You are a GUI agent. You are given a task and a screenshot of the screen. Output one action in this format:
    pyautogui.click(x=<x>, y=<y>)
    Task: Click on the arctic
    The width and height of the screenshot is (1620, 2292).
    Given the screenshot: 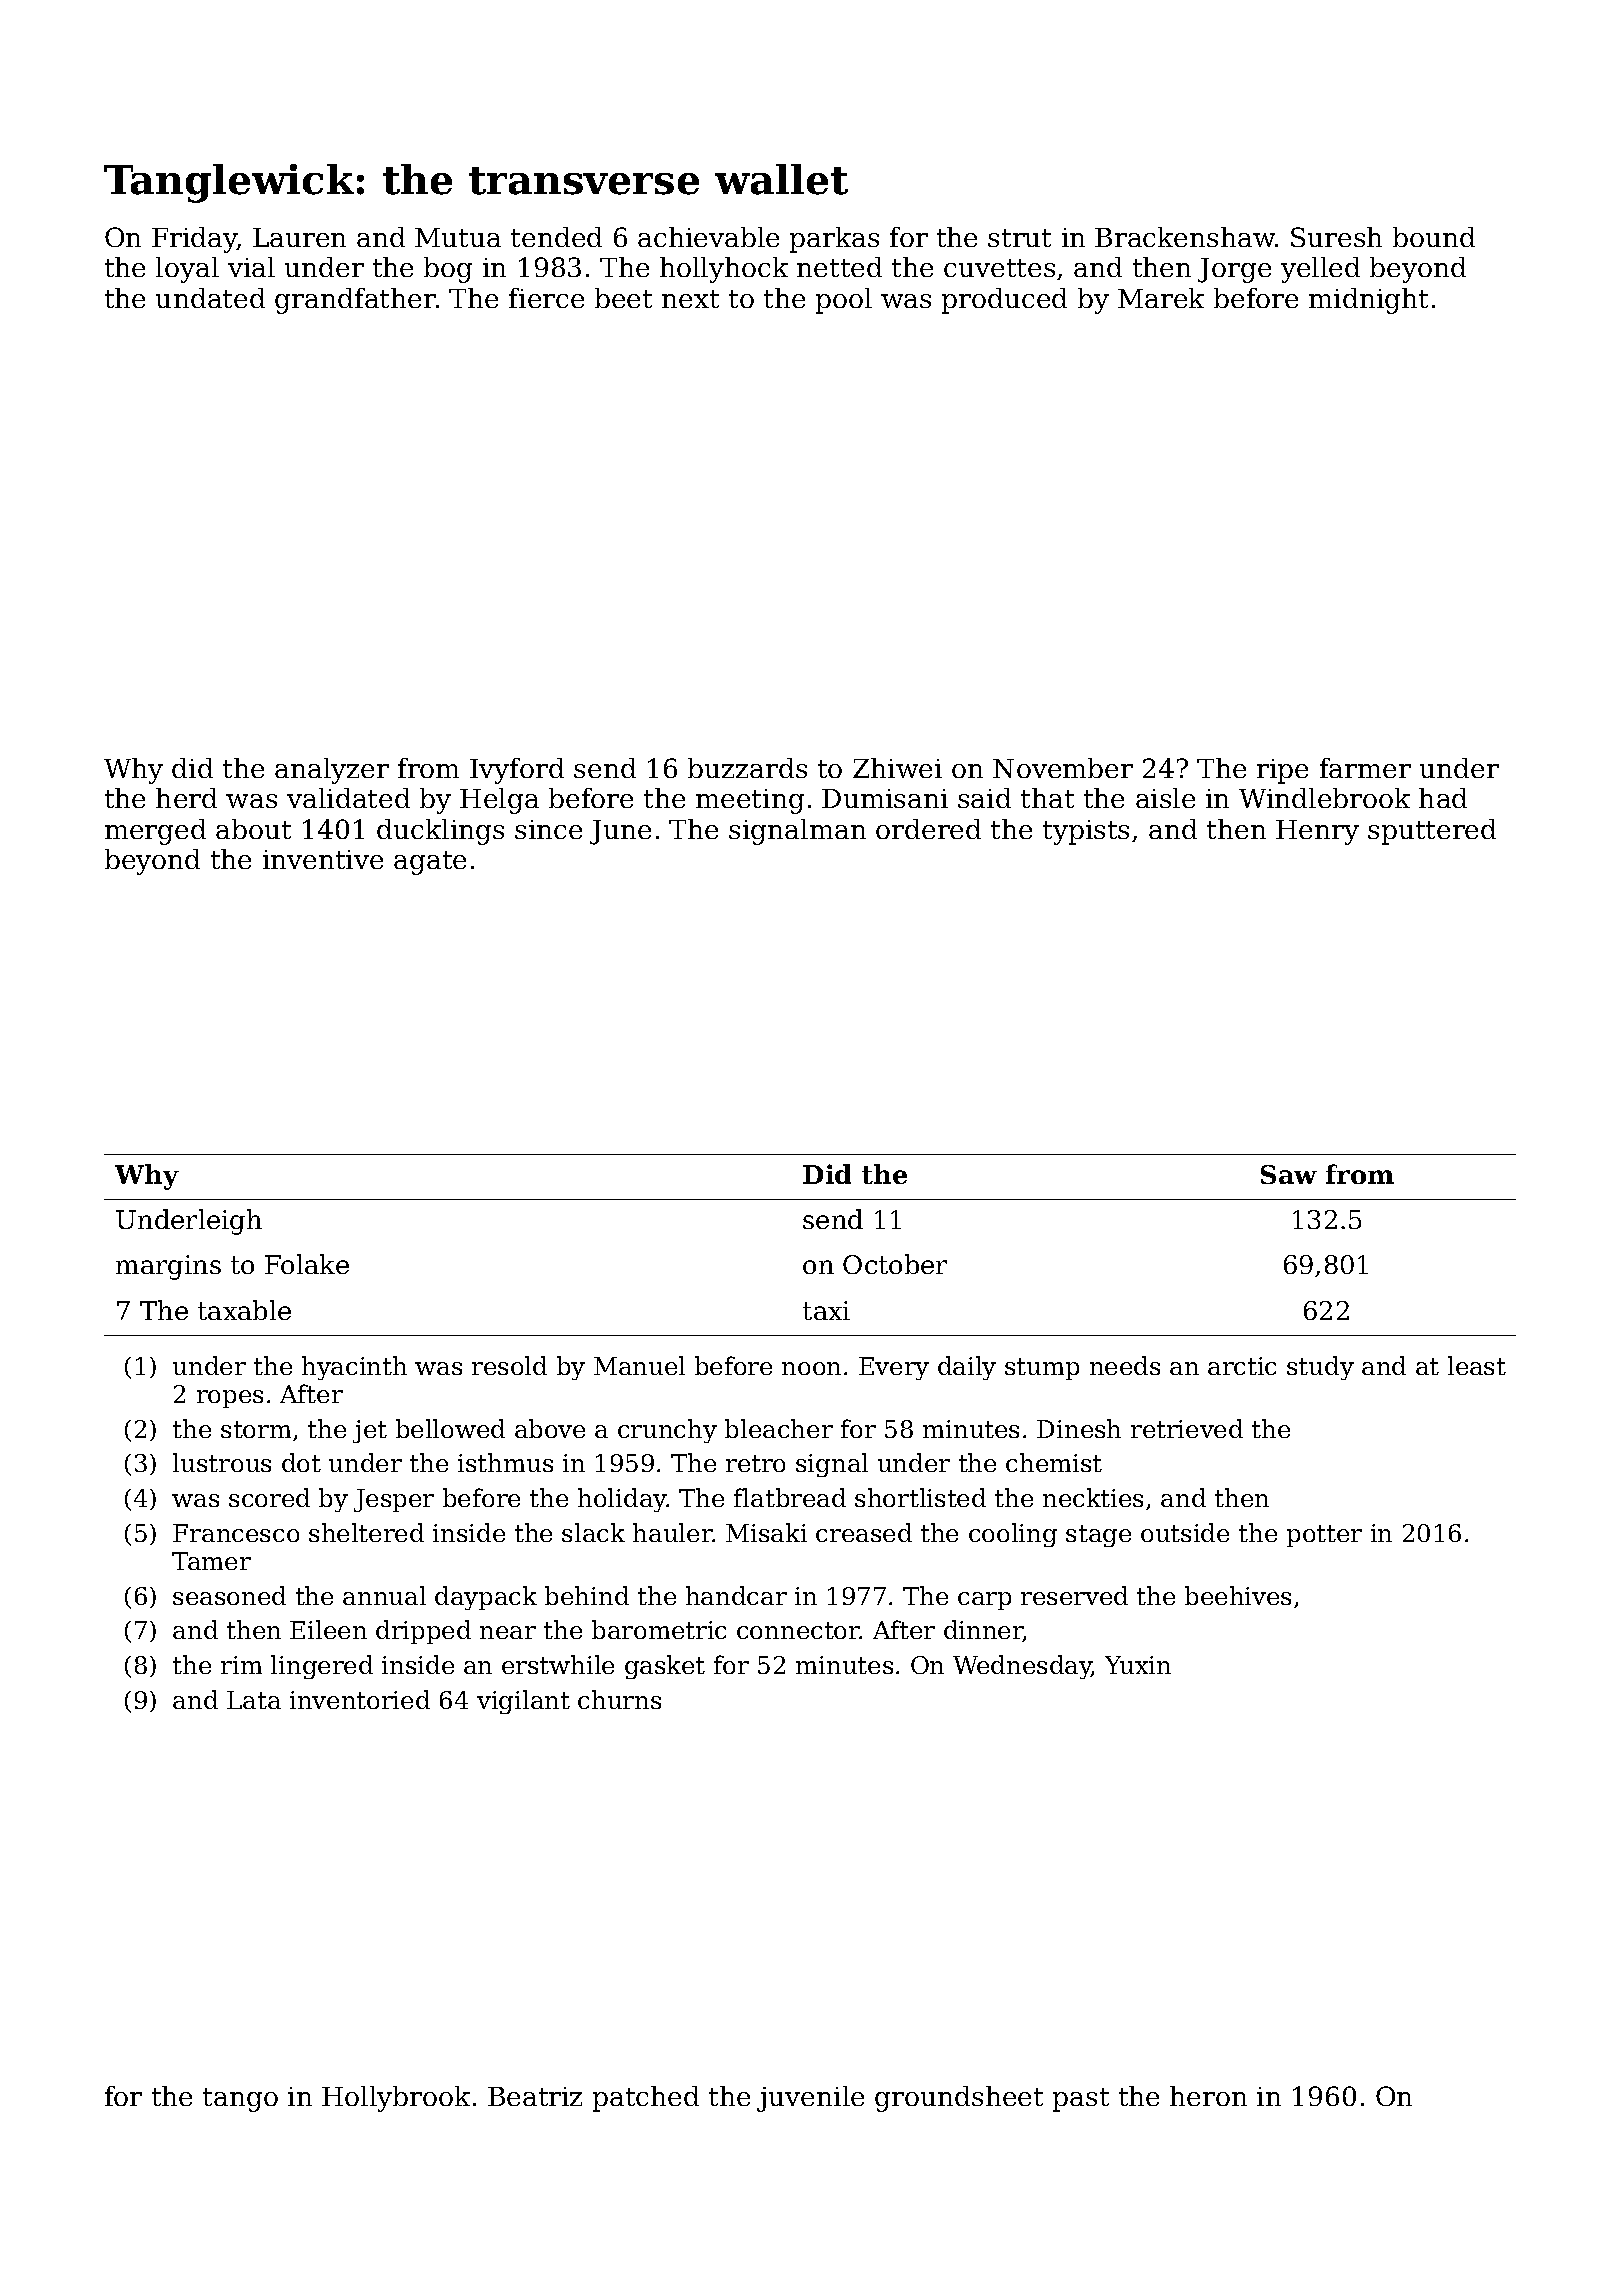 What is the action you would take?
    pyautogui.click(x=1242, y=1366)
